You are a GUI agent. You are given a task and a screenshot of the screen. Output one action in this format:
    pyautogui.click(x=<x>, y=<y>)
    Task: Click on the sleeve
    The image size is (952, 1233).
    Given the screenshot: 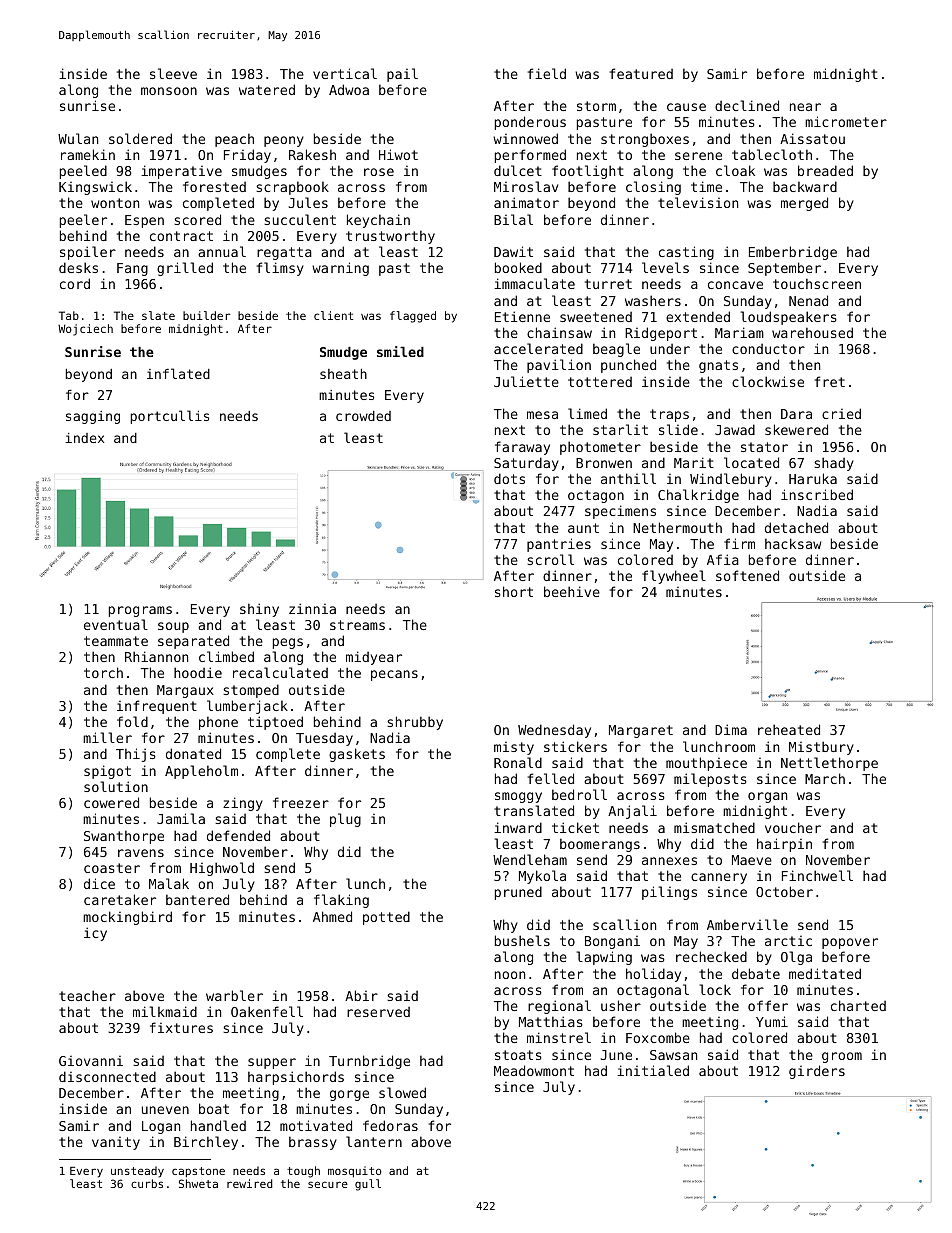 What is the action you would take?
    pyautogui.click(x=173, y=73)
